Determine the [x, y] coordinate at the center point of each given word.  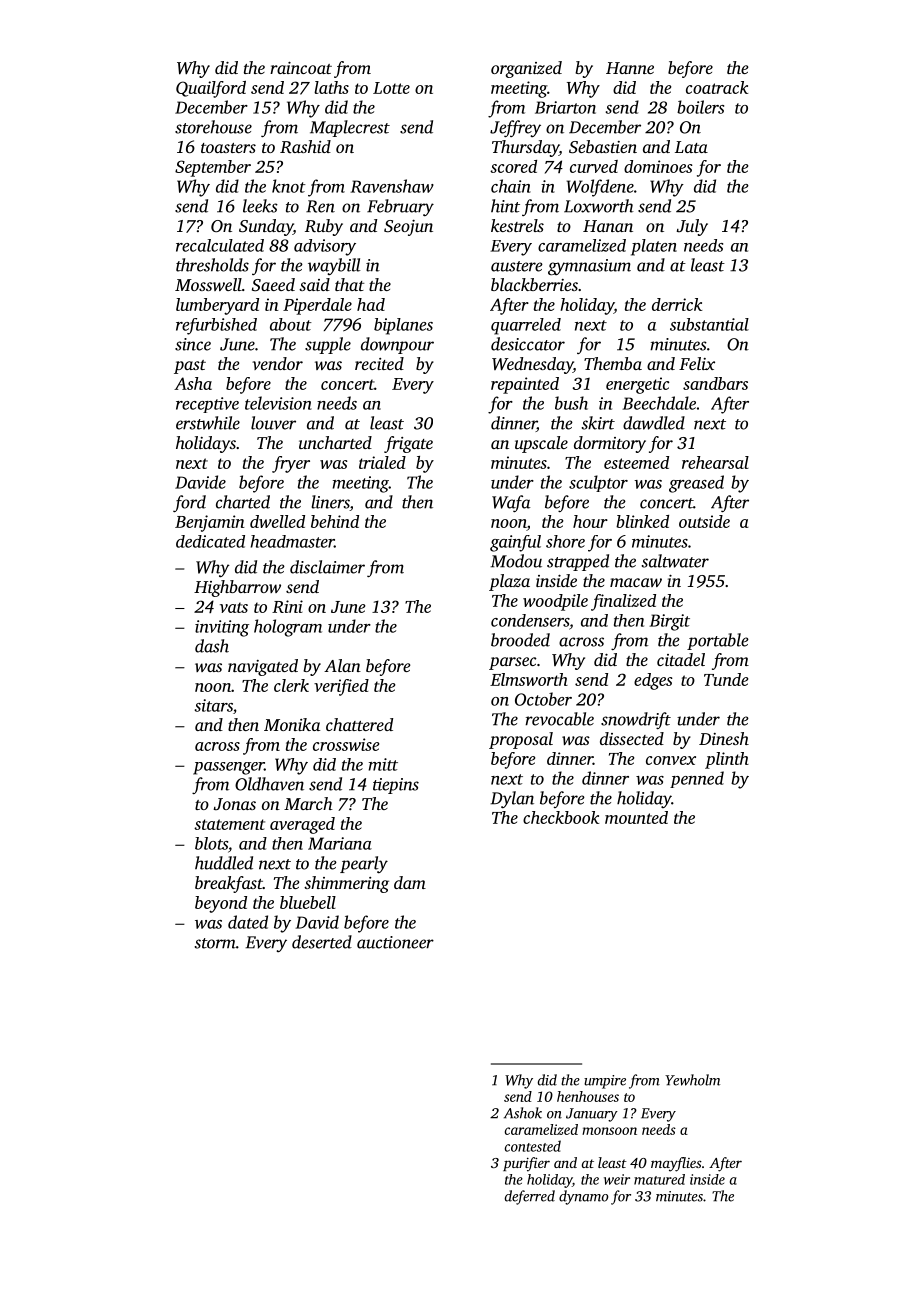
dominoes [658, 166]
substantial [709, 324]
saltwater [675, 561]
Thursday [525, 148]
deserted [322, 942]
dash [212, 646]
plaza [509, 582]
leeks [260, 206]
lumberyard [217, 306]
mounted [636, 817]
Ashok [523, 1113]
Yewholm [692, 1080]
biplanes [403, 326]
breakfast [229, 884]
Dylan [512, 800]
